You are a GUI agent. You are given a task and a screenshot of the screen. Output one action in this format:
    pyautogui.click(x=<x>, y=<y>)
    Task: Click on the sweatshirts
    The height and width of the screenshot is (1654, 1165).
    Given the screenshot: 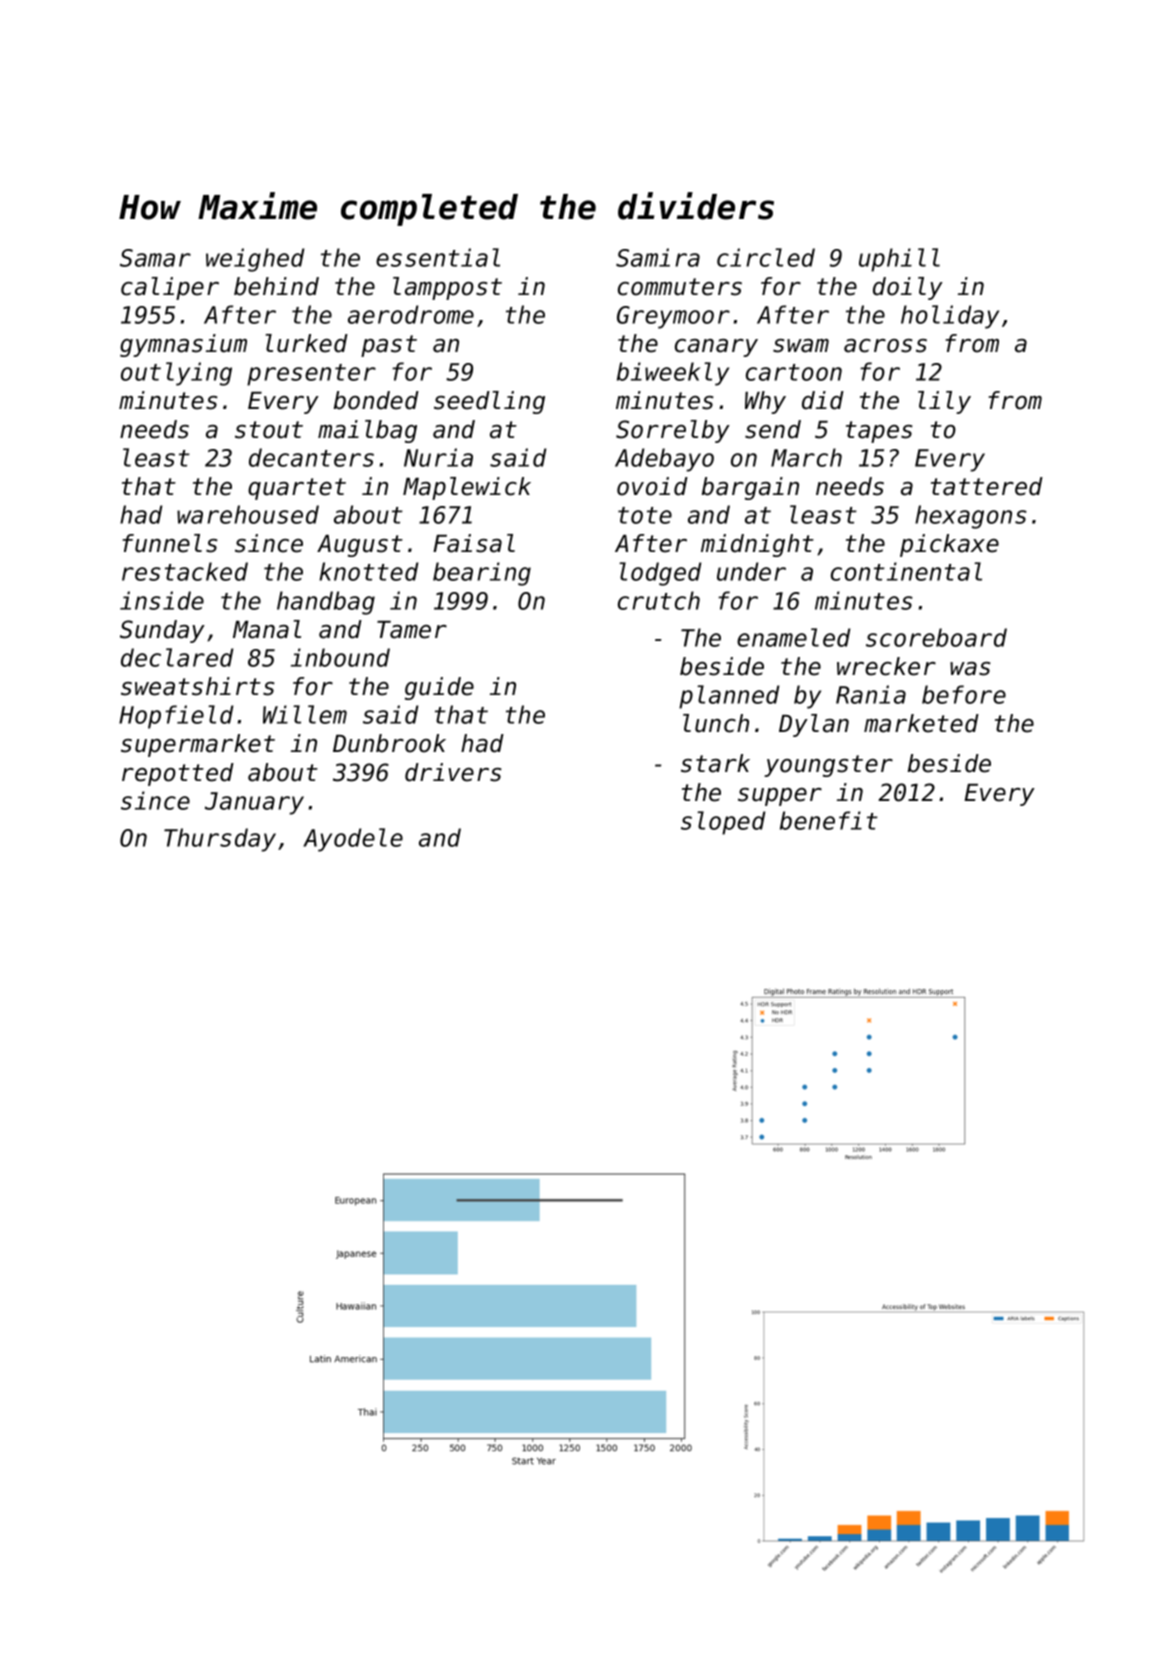 What is the action you would take?
    pyautogui.click(x=197, y=686)
